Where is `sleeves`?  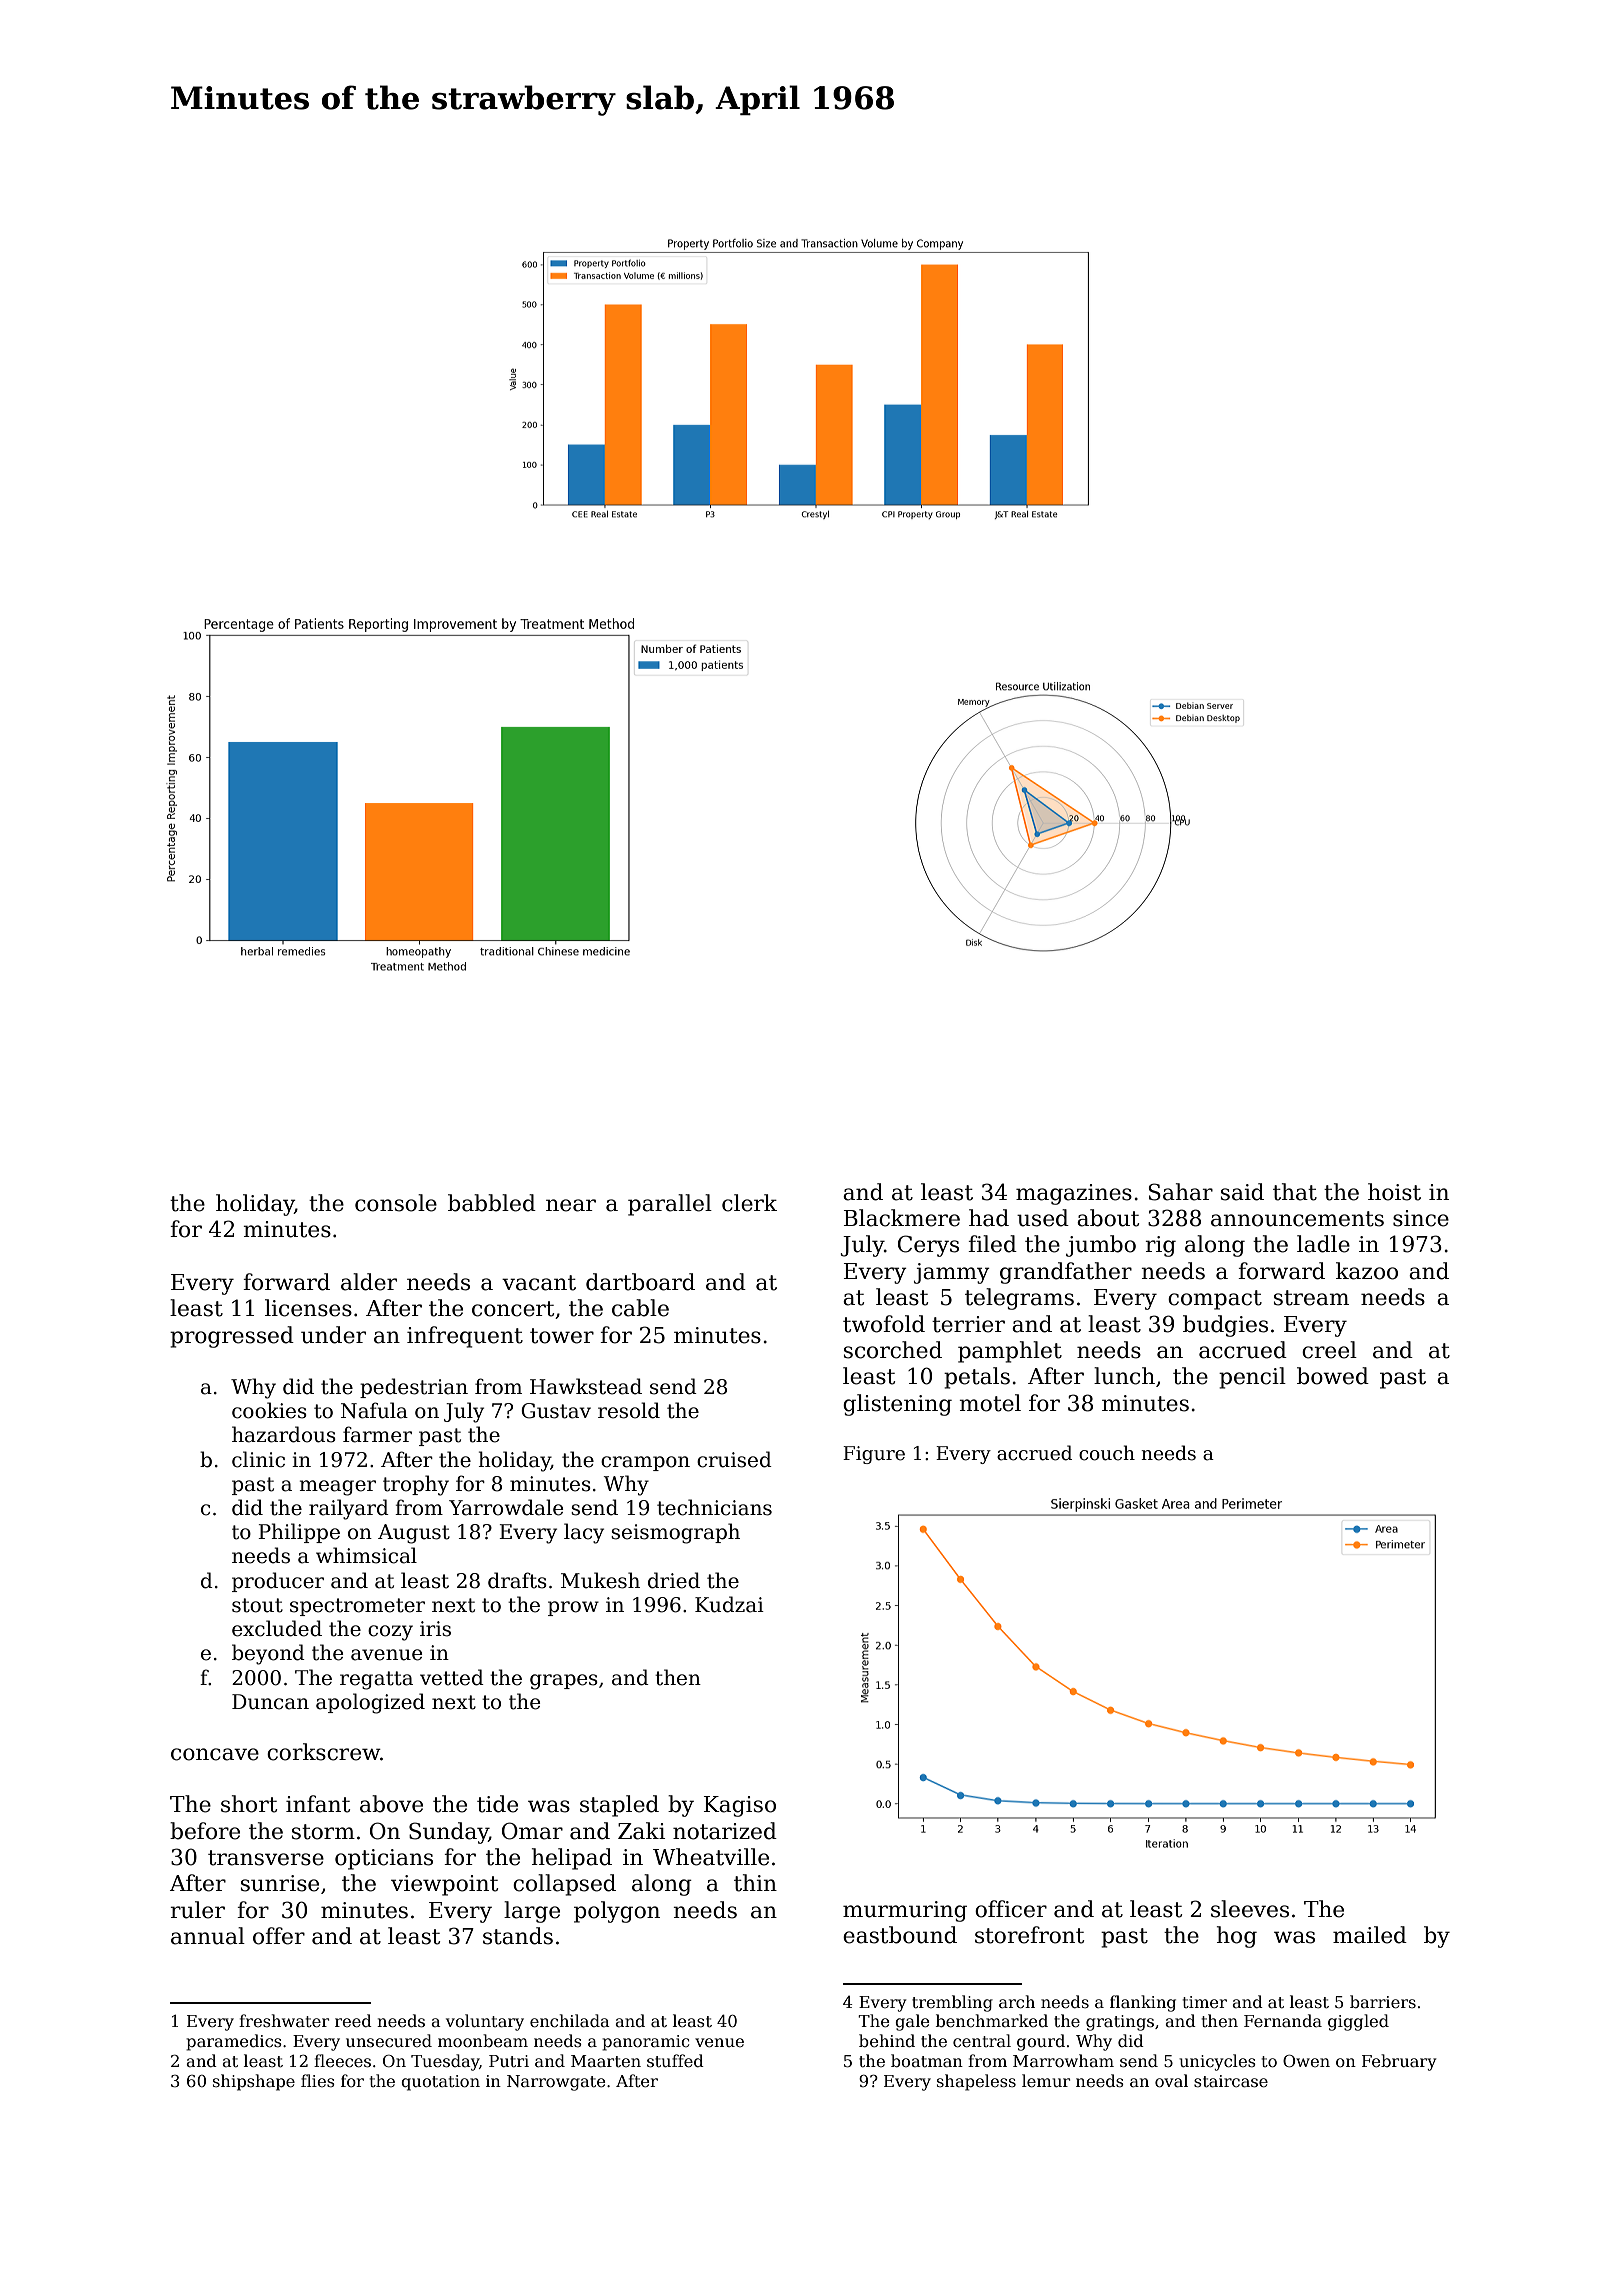 sleeves is located at coordinates (1250, 1909).
